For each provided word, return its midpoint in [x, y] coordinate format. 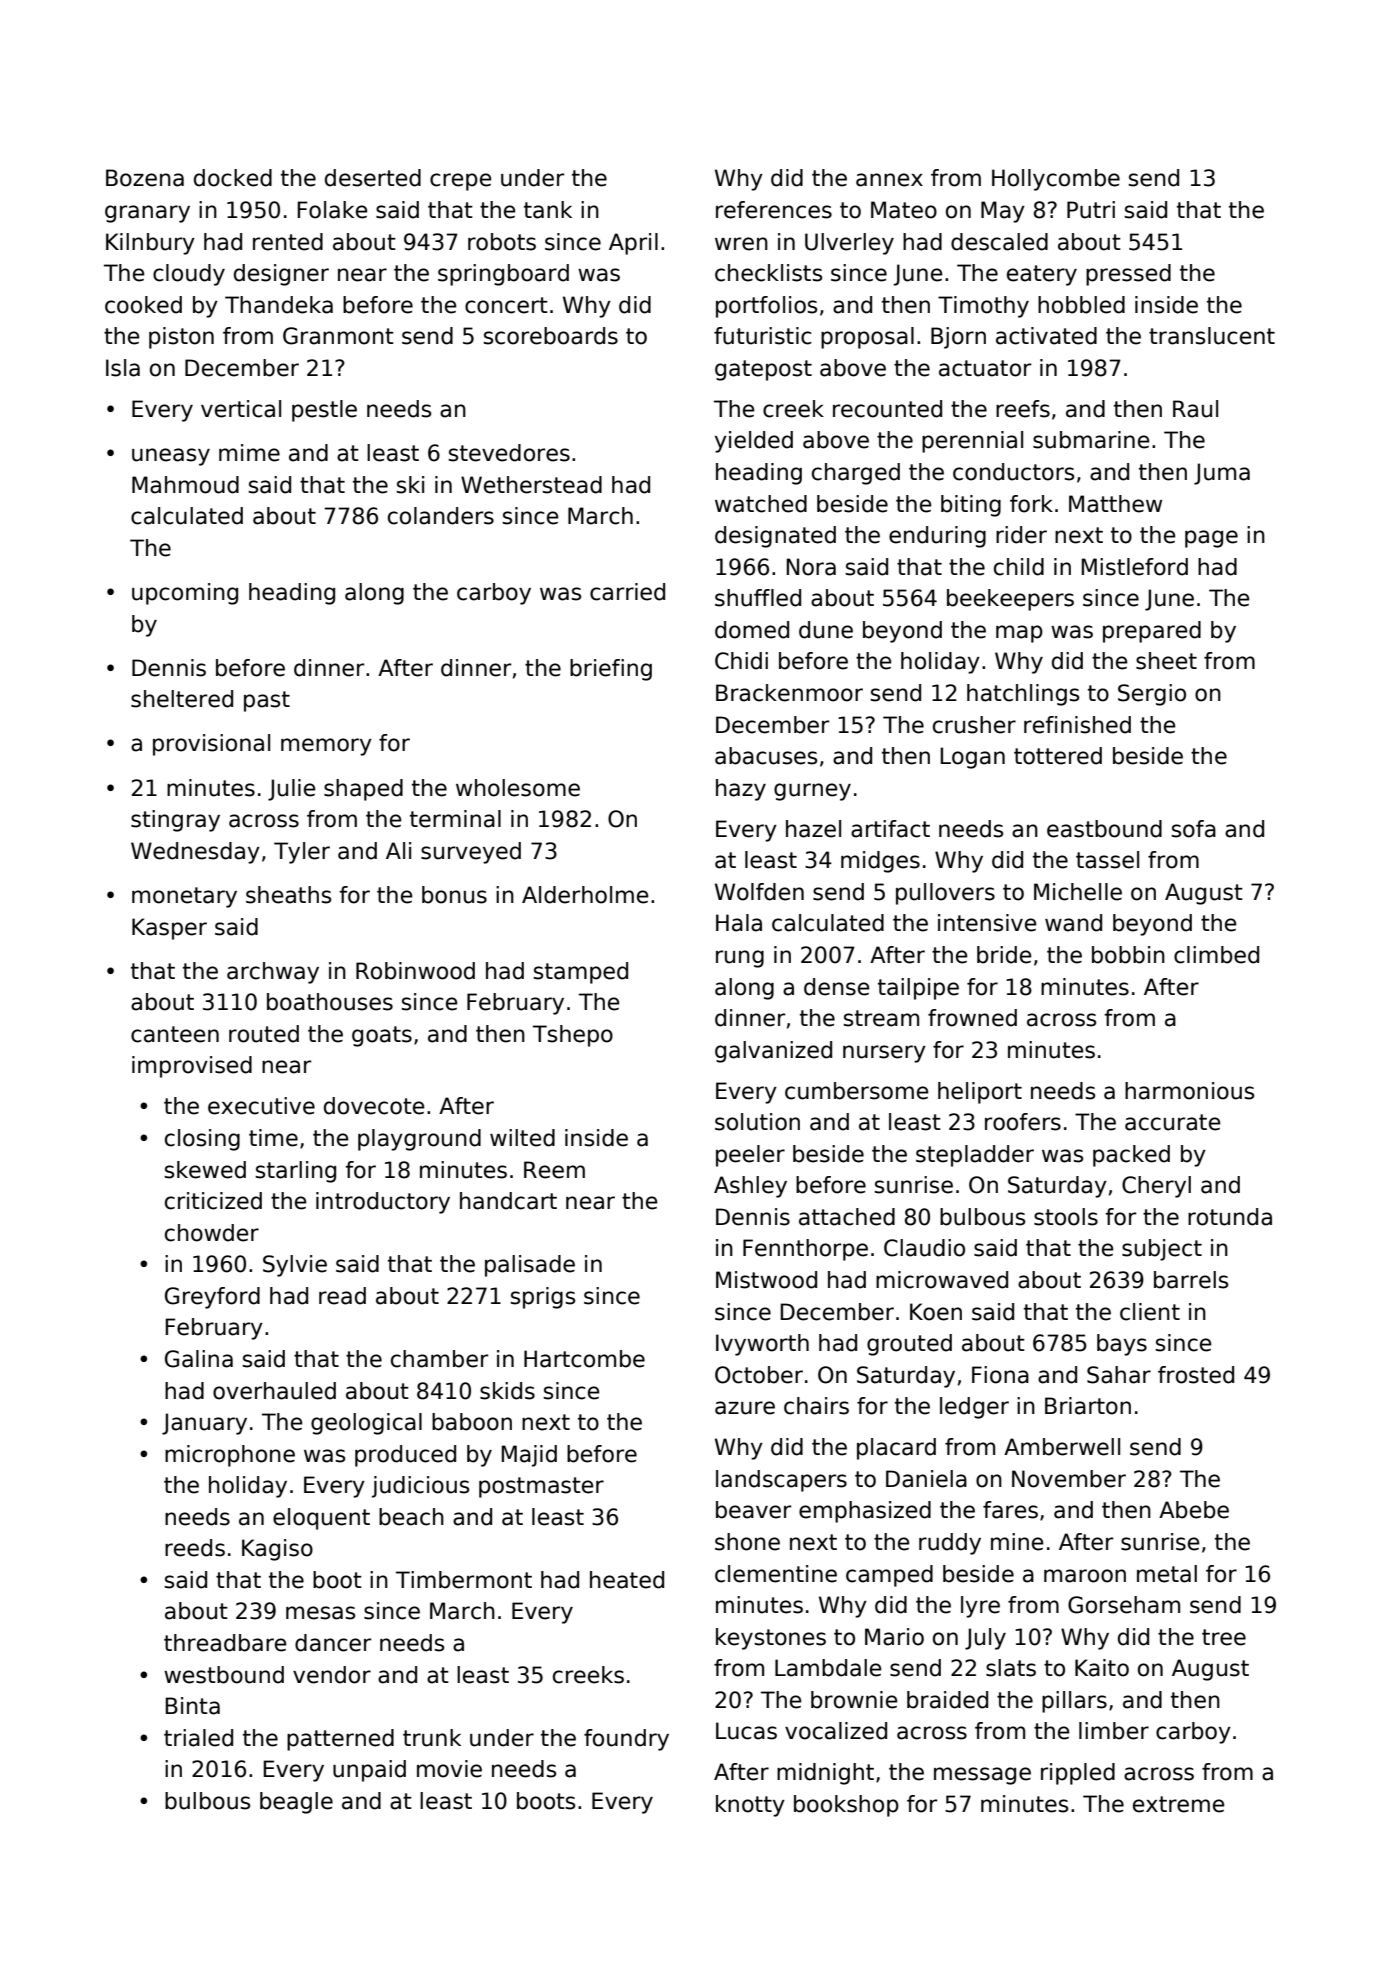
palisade [530, 1266]
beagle [296, 1803]
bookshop [846, 1806]
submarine [1091, 440]
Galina [199, 1359]
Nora [811, 567]
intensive [987, 923]
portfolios [766, 307]
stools [1066, 1217]
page [1211, 539]
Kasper [169, 929]
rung [740, 959]
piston [181, 338]
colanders [441, 516]
